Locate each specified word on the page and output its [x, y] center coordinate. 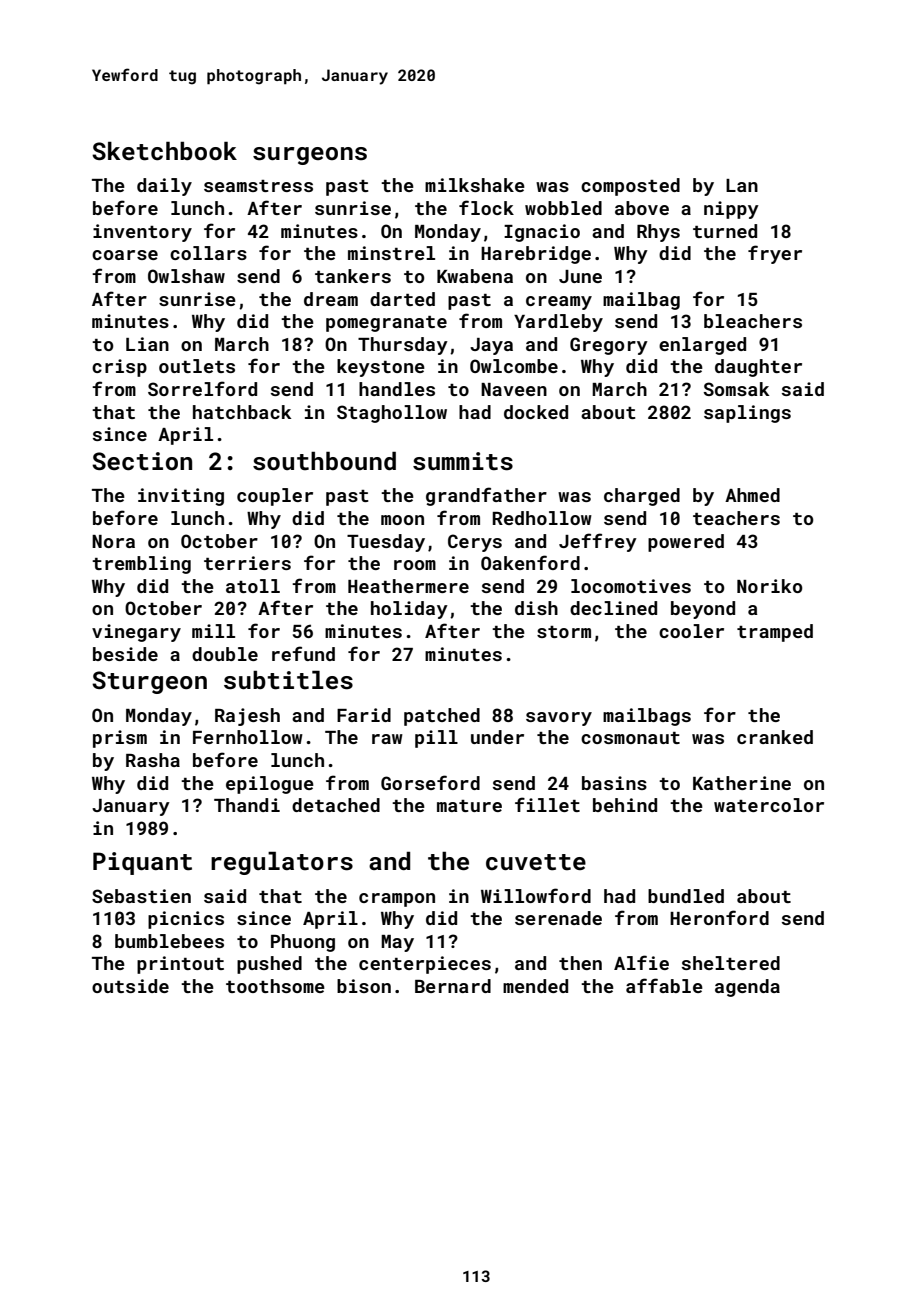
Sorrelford [202, 388]
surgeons [310, 156]
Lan [742, 185]
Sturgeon [149, 682]
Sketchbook [164, 151]
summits [463, 461]
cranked [775, 737]
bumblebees [169, 941]
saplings [747, 414]
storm [564, 632]
